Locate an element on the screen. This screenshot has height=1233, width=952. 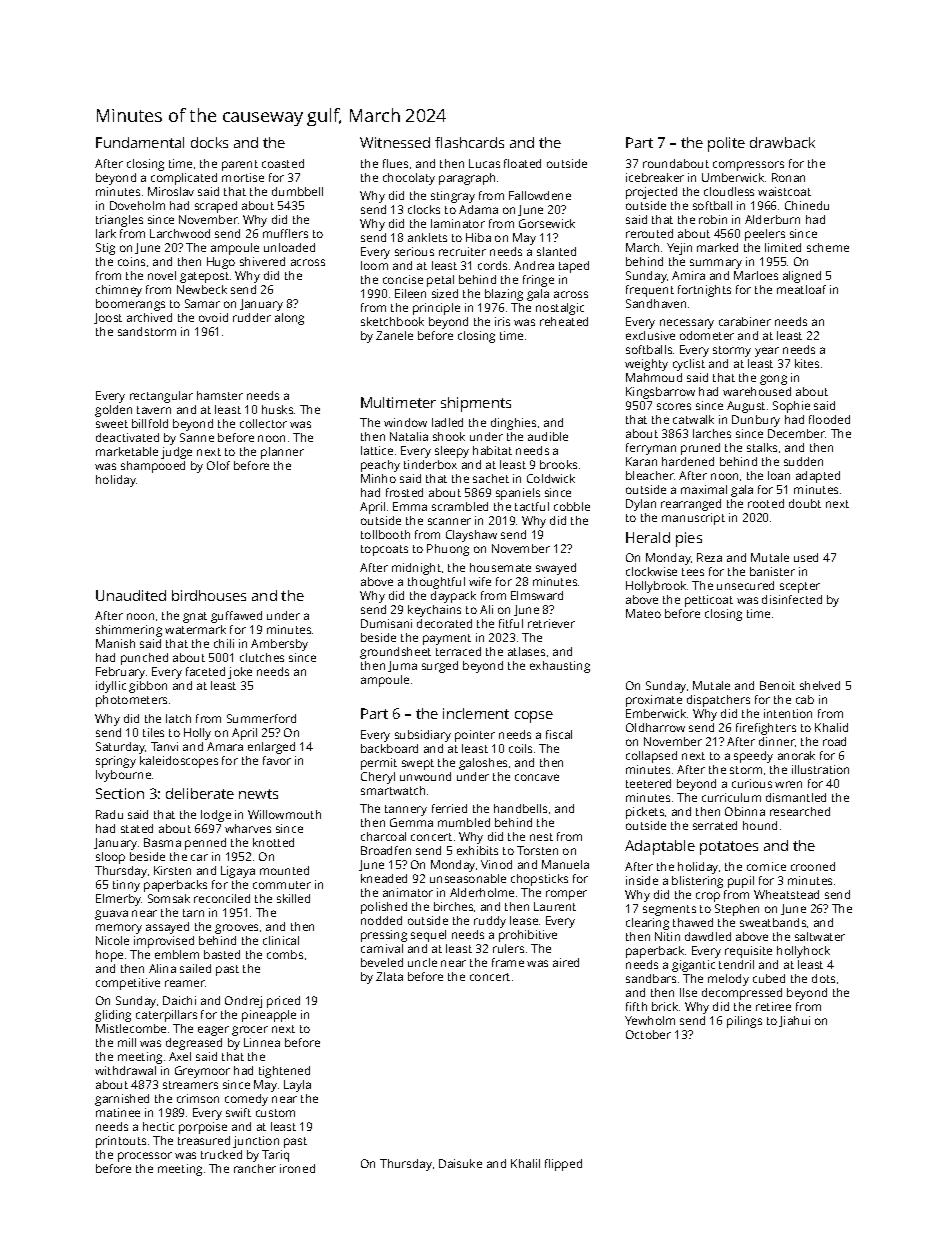
researched is located at coordinates (800, 811).
